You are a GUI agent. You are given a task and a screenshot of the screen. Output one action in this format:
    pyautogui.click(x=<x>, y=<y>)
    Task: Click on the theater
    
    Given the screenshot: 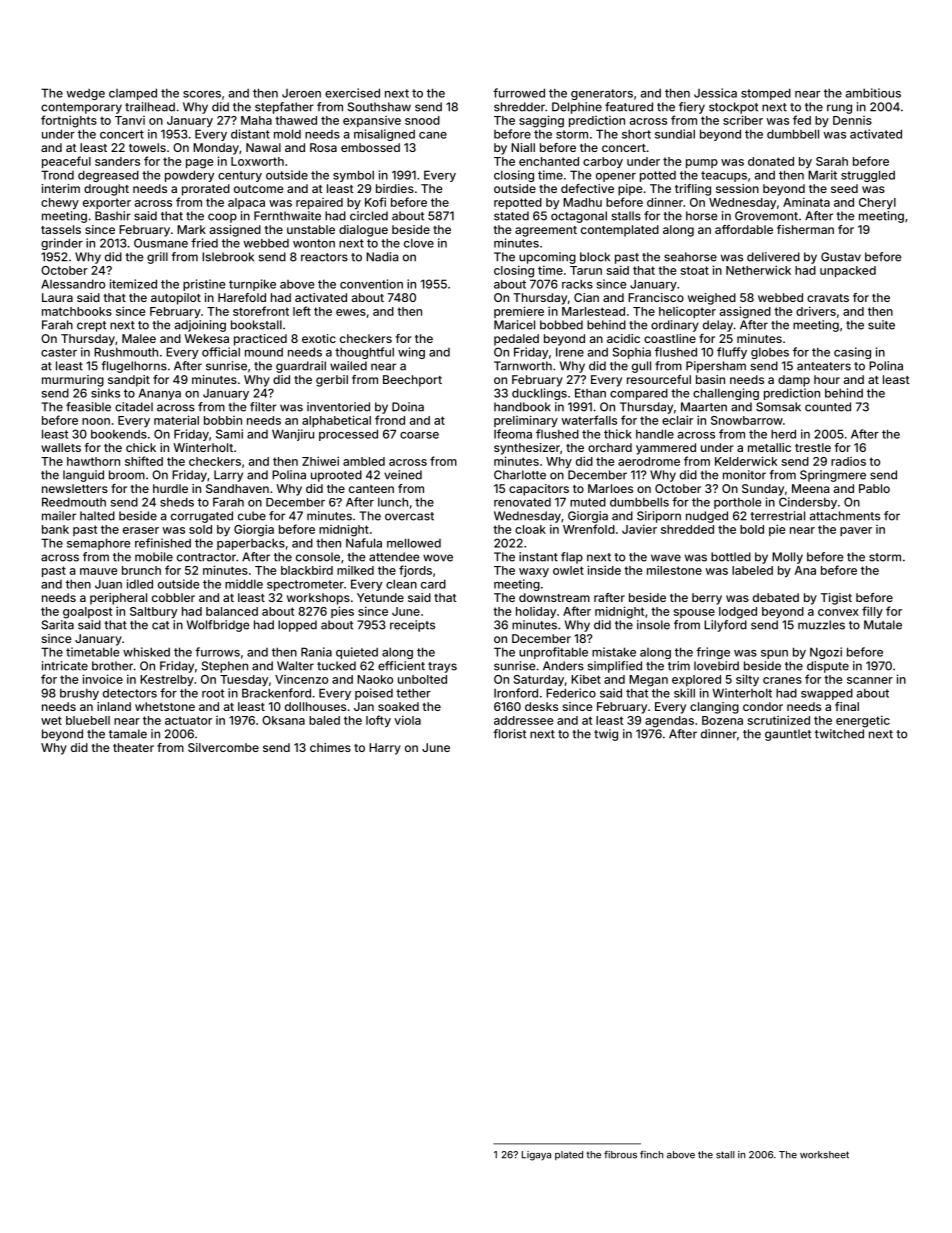 What is the action you would take?
    pyautogui.click(x=133, y=747)
